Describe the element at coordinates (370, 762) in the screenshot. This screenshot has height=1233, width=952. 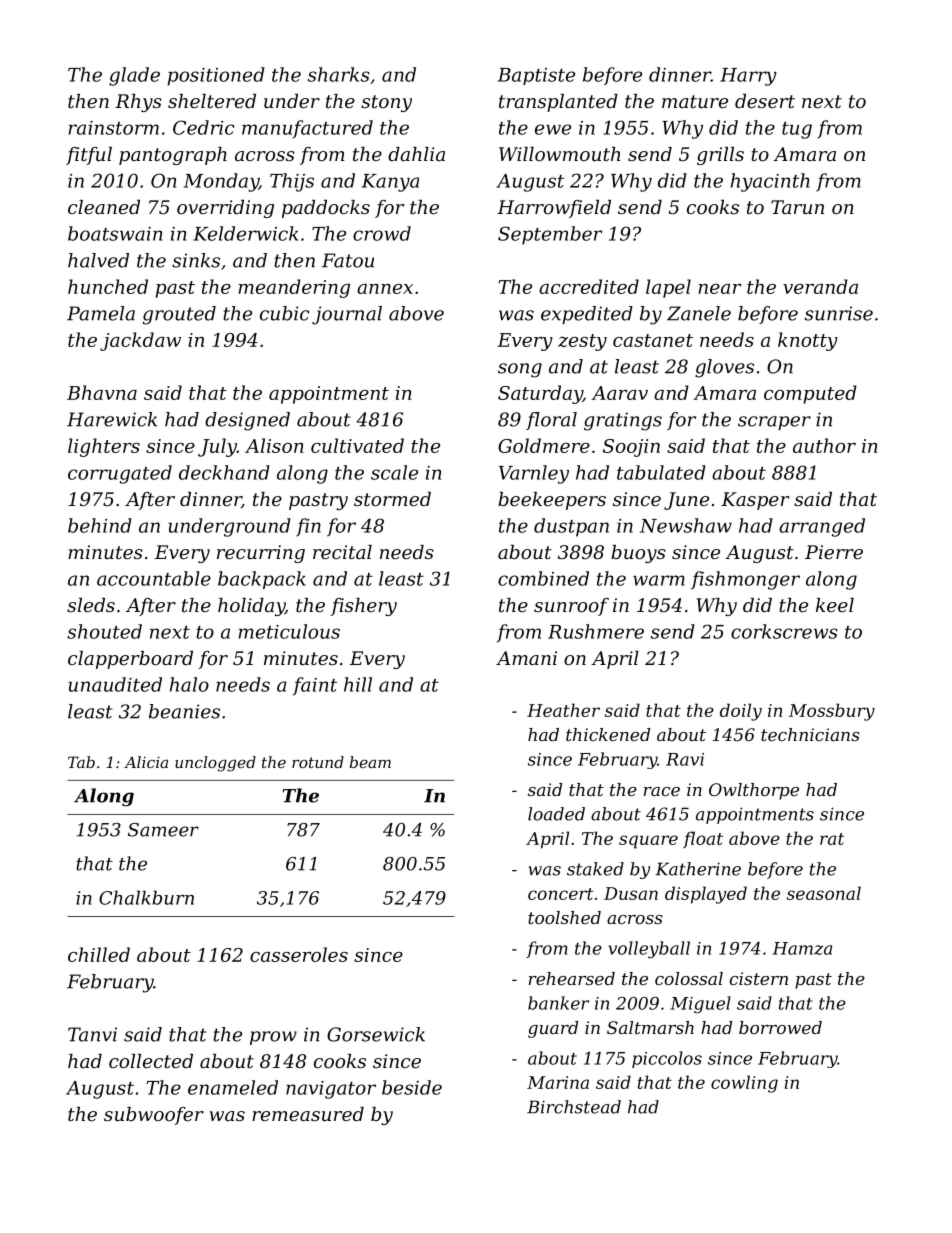
I see `beam` at that location.
